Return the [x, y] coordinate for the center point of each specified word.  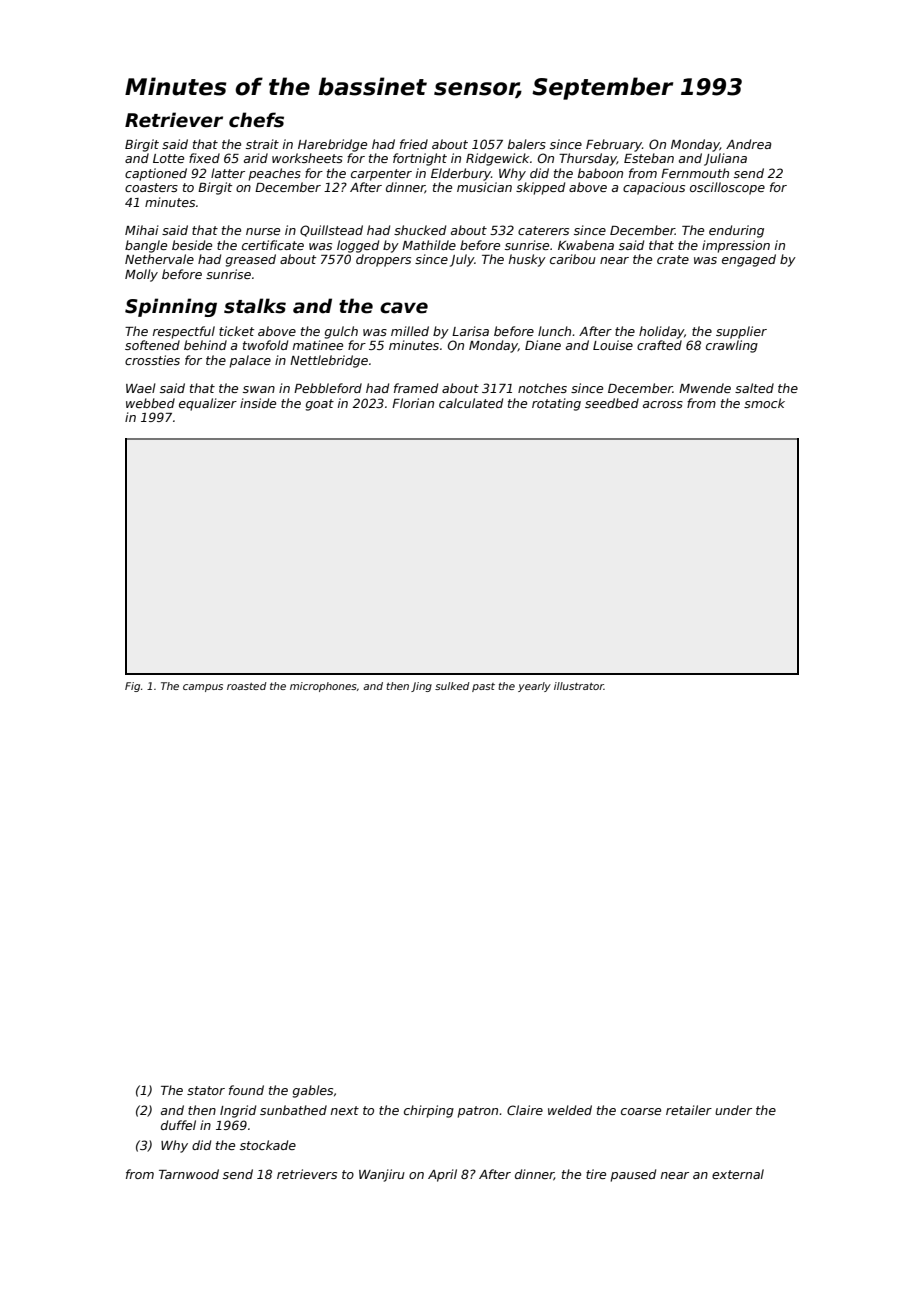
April [442, 1175]
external [738, 1174]
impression [736, 246]
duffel [178, 1125]
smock [764, 403]
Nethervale [159, 259]
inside [258, 403]
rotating [556, 404]
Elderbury [461, 174]
